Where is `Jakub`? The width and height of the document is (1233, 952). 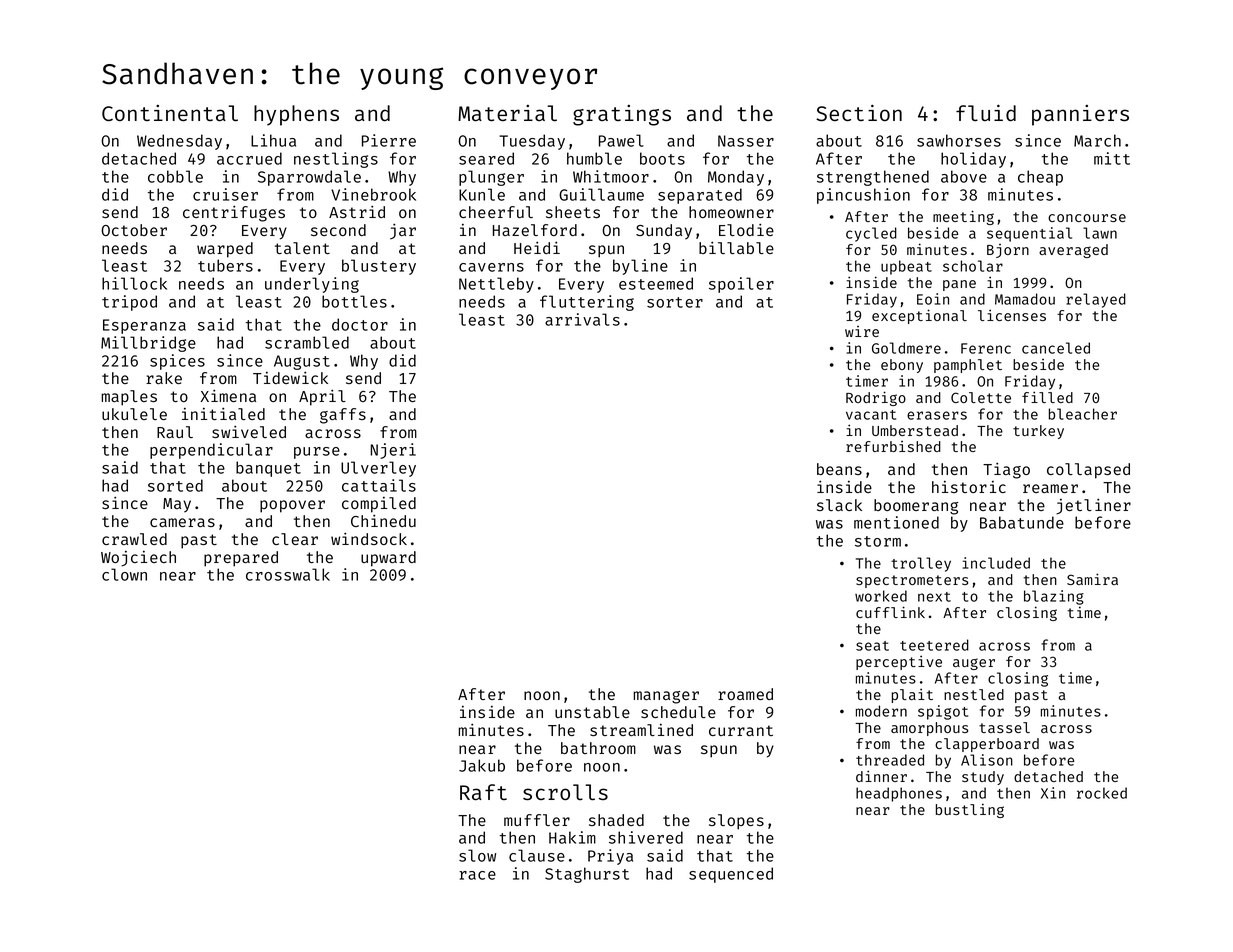
Jakub is located at coordinates (482, 765).
